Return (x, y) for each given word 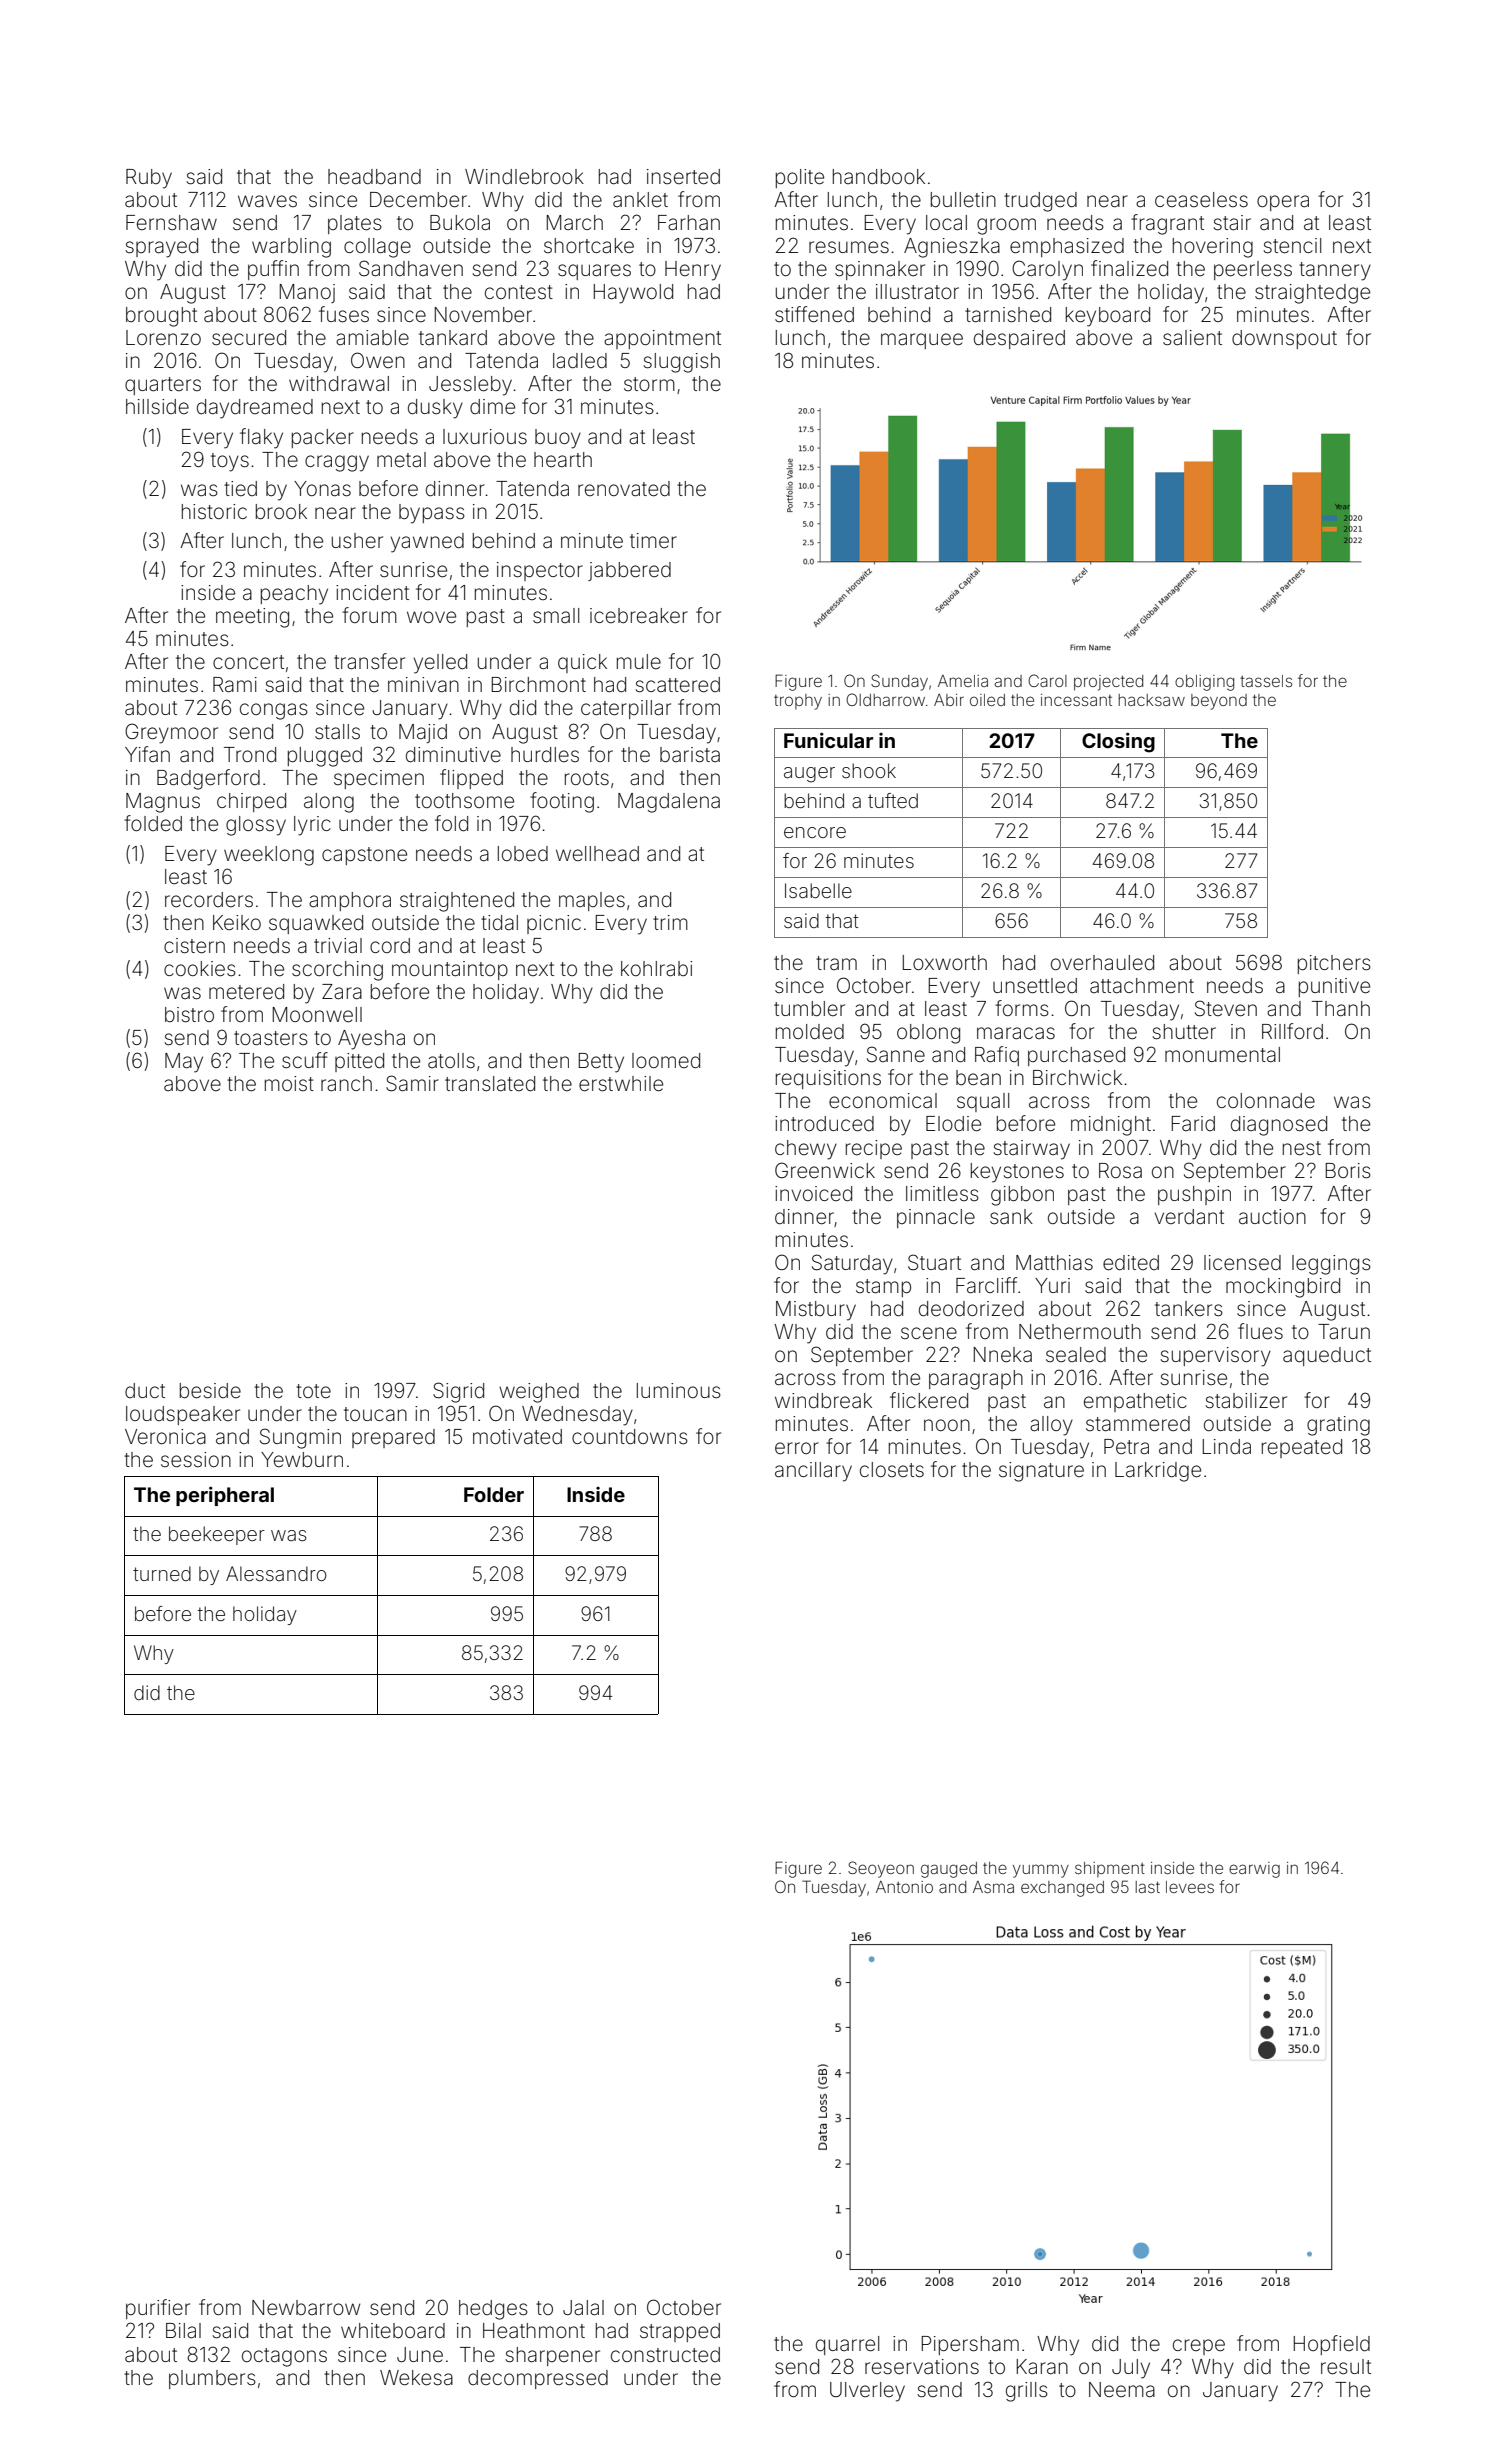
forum (369, 615)
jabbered (629, 571)
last (1148, 1887)
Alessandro (276, 1573)
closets (892, 1470)
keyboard (1108, 317)
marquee (922, 341)
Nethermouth (1080, 1331)
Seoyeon (881, 1869)
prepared (393, 1438)
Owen (378, 360)
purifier (158, 2309)
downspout (1284, 339)
